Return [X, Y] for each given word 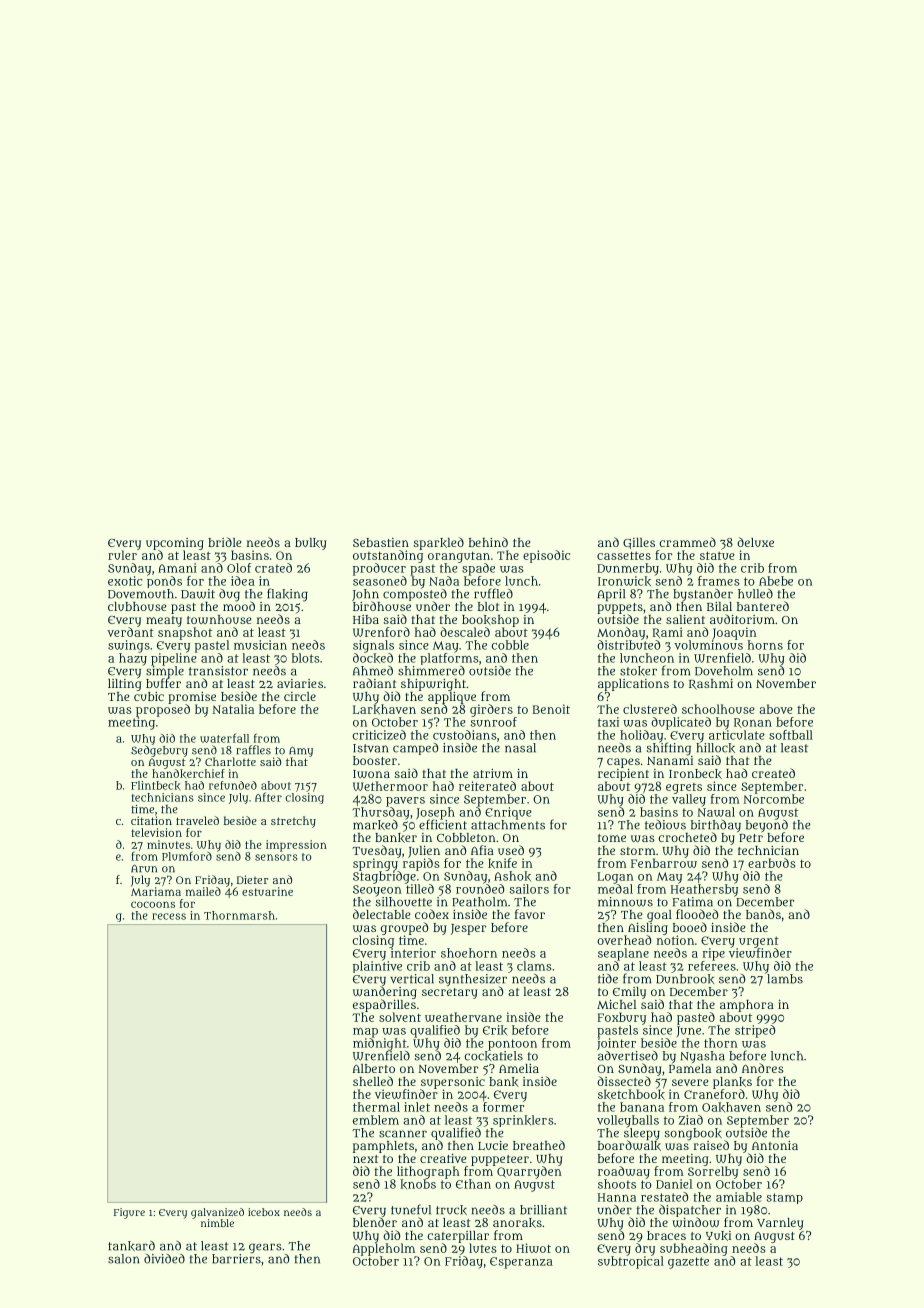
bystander [703, 595]
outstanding [388, 556]
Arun [144, 868]
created [773, 773]
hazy [133, 659]
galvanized [217, 1213]
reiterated [487, 786]
